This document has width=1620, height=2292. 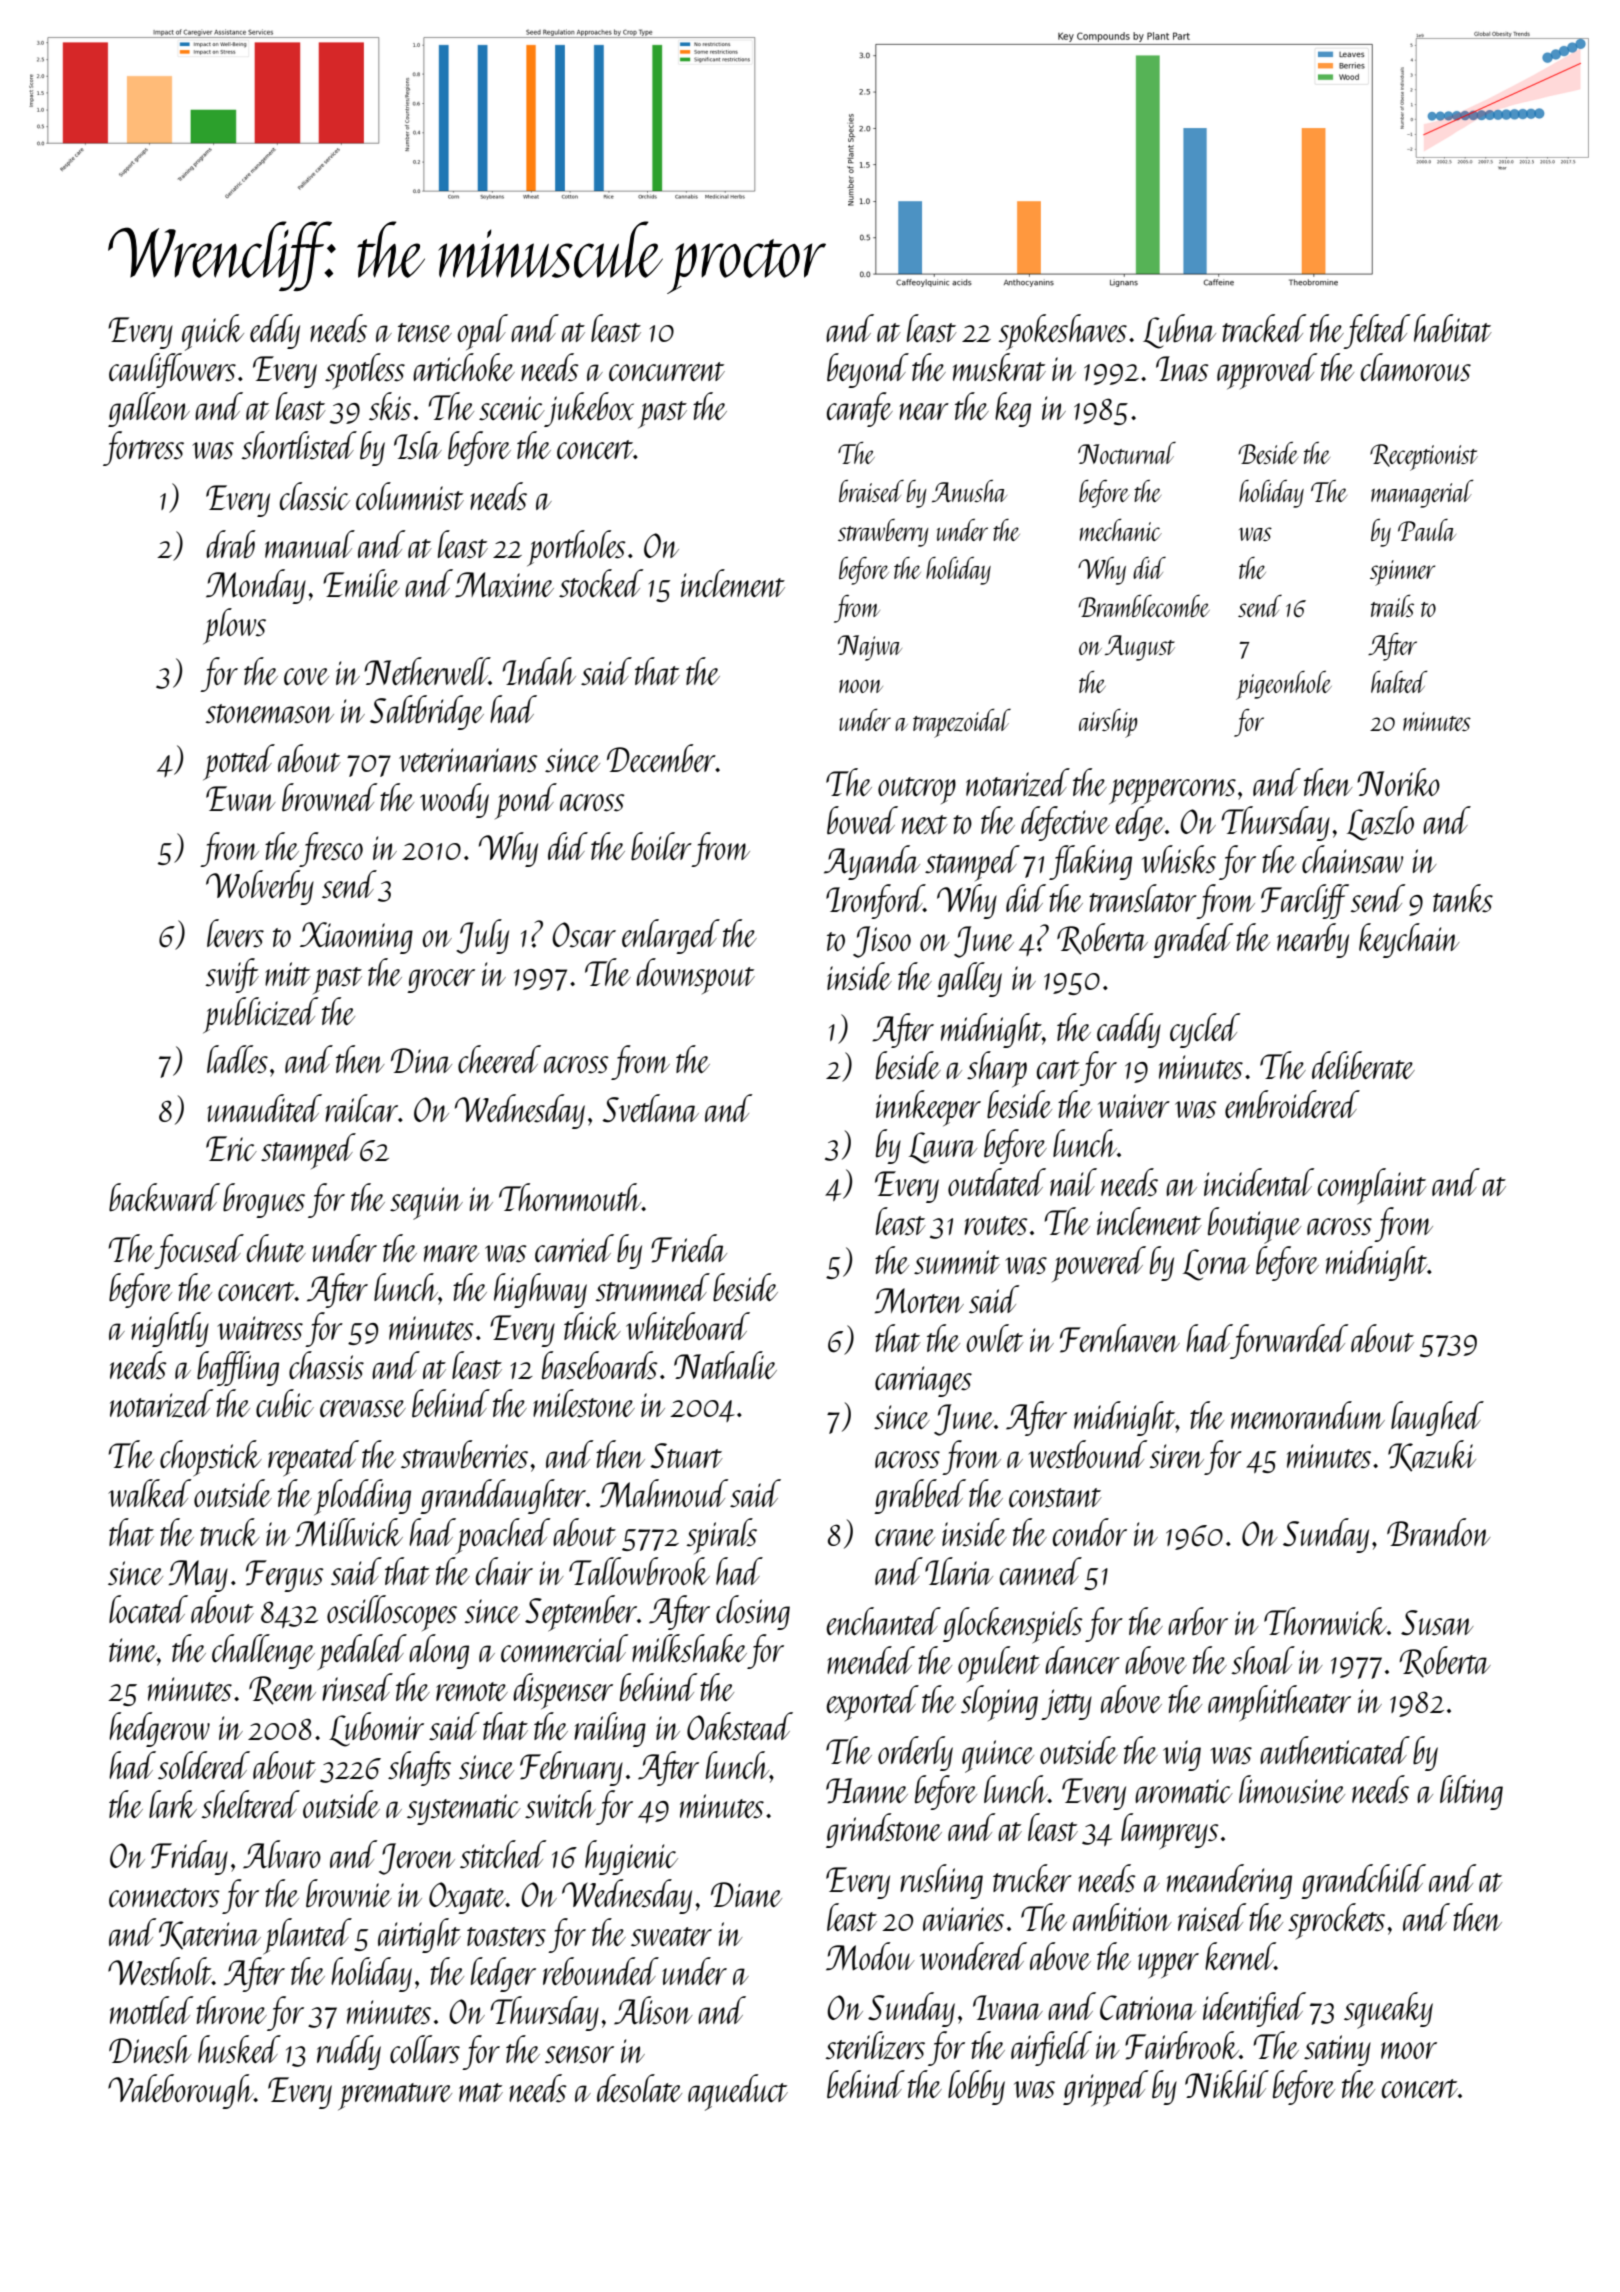 I want to click on mended, so click(x=871, y=1660).
